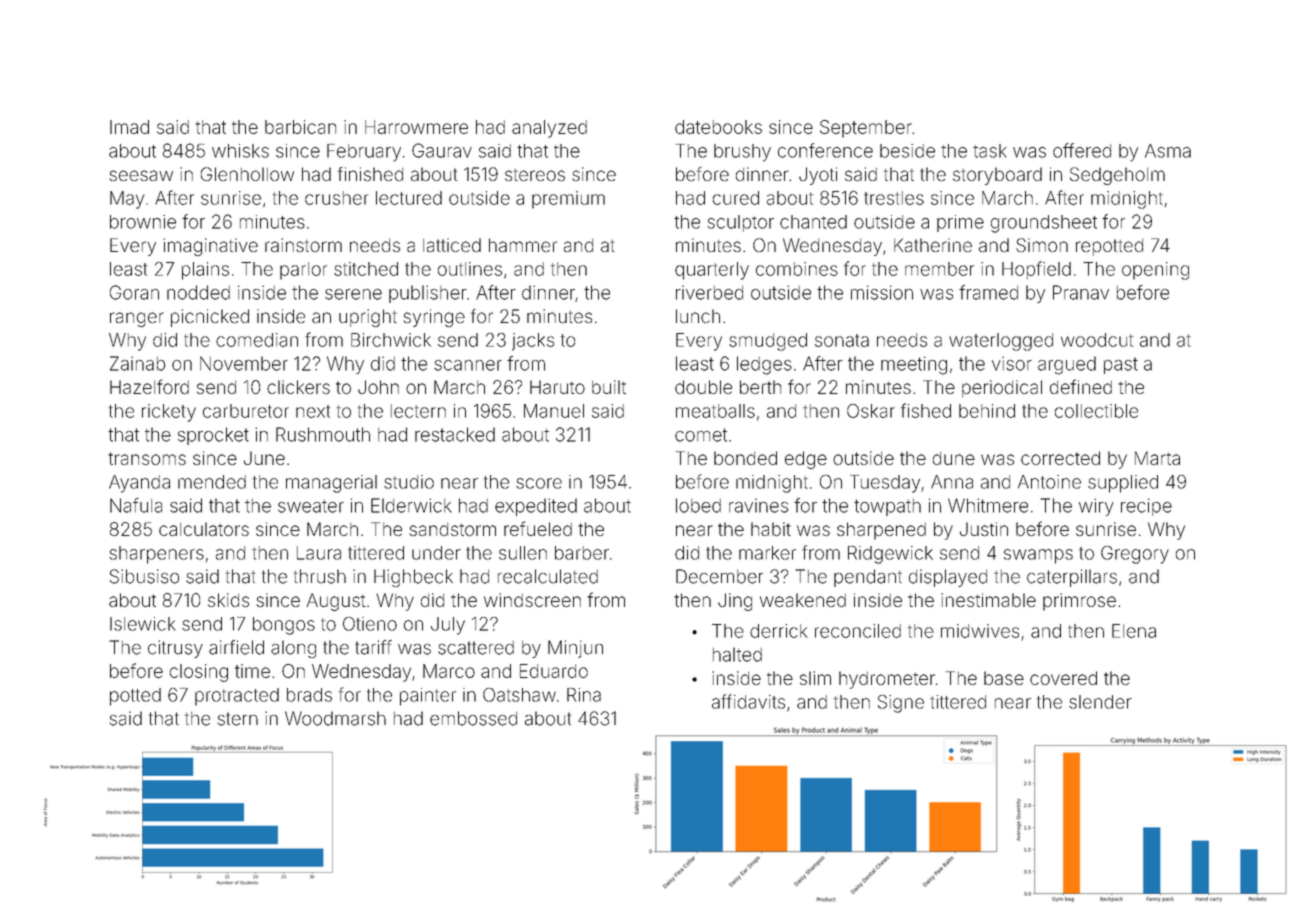 Image resolution: width=1308 pixels, height=924 pixels. I want to click on Islewick, so click(143, 624).
